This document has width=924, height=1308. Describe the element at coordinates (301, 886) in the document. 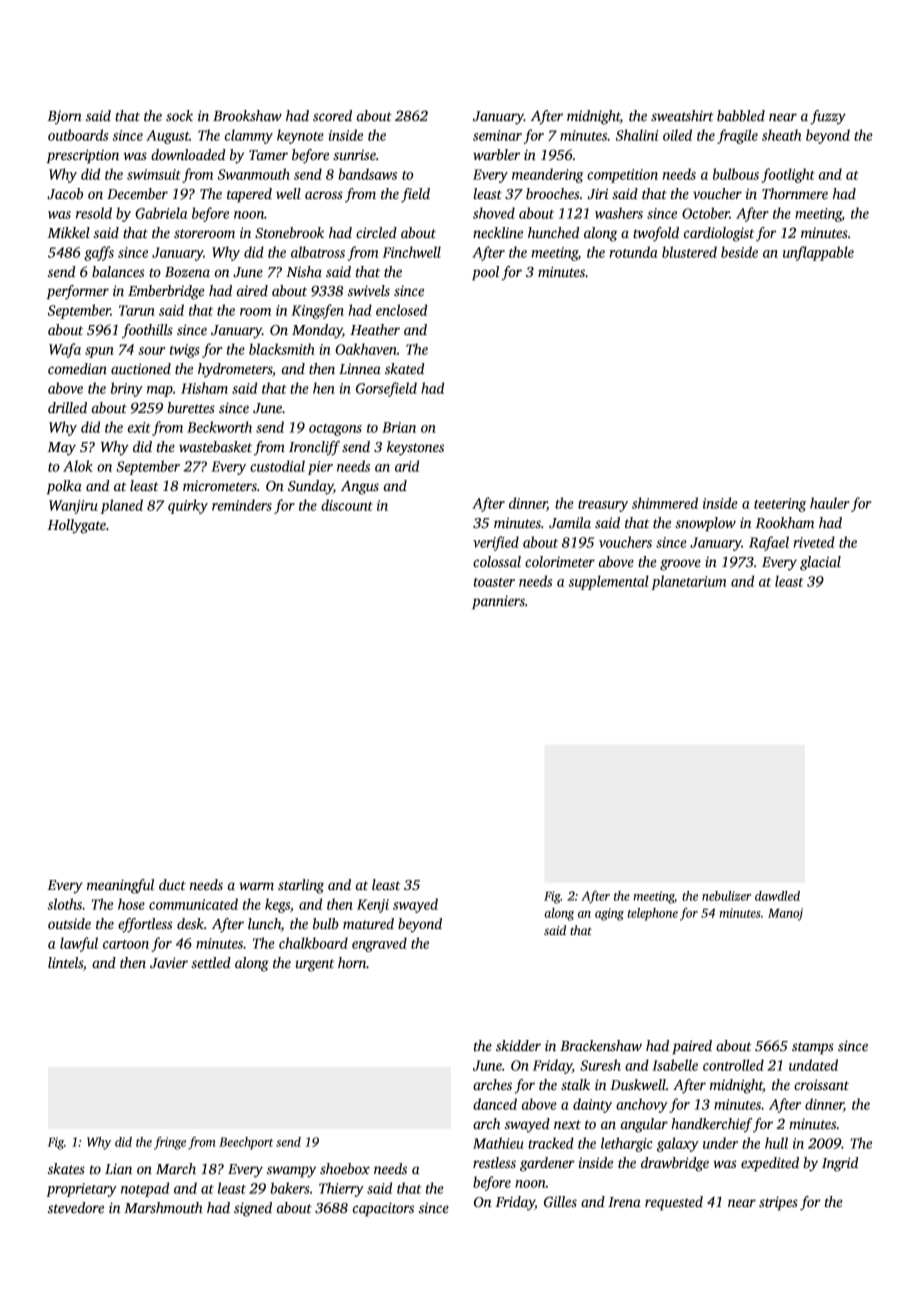

I see `starling` at that location.
